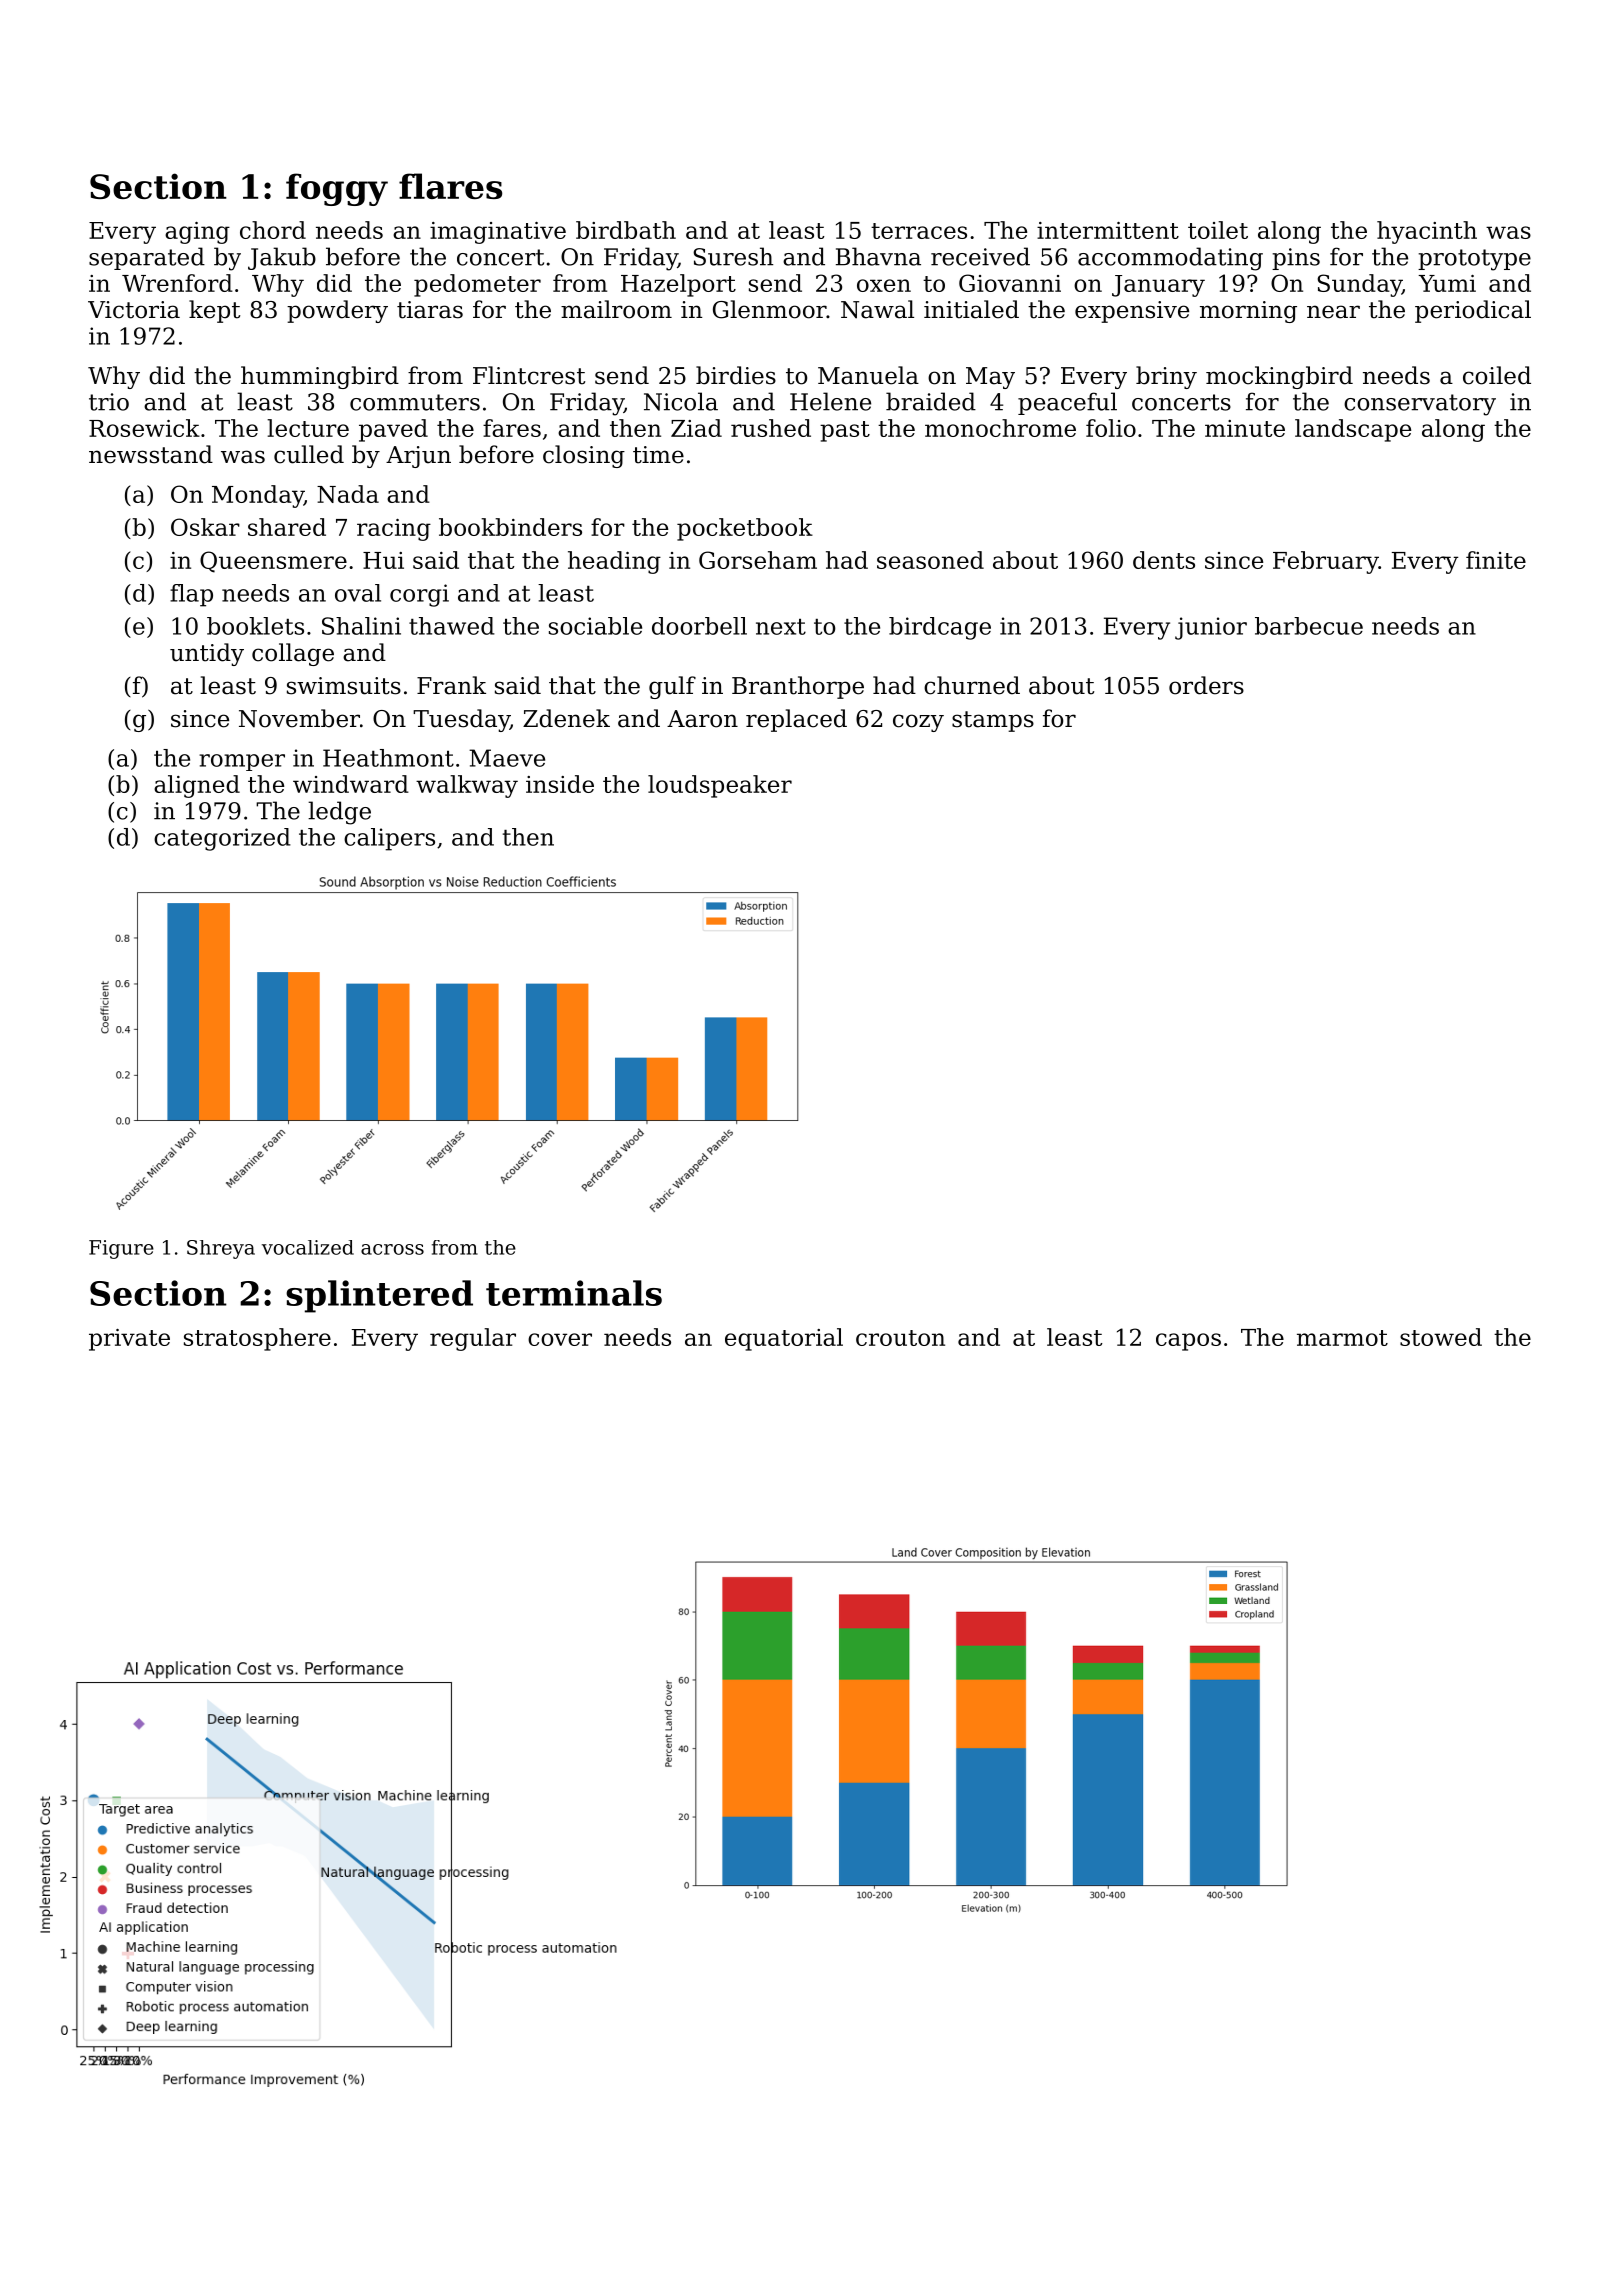 This screenshot has height=2292, width=1620. Describe the element at coordinates (1309, 626) in the screenshot. I see `barbecue` at that location.
